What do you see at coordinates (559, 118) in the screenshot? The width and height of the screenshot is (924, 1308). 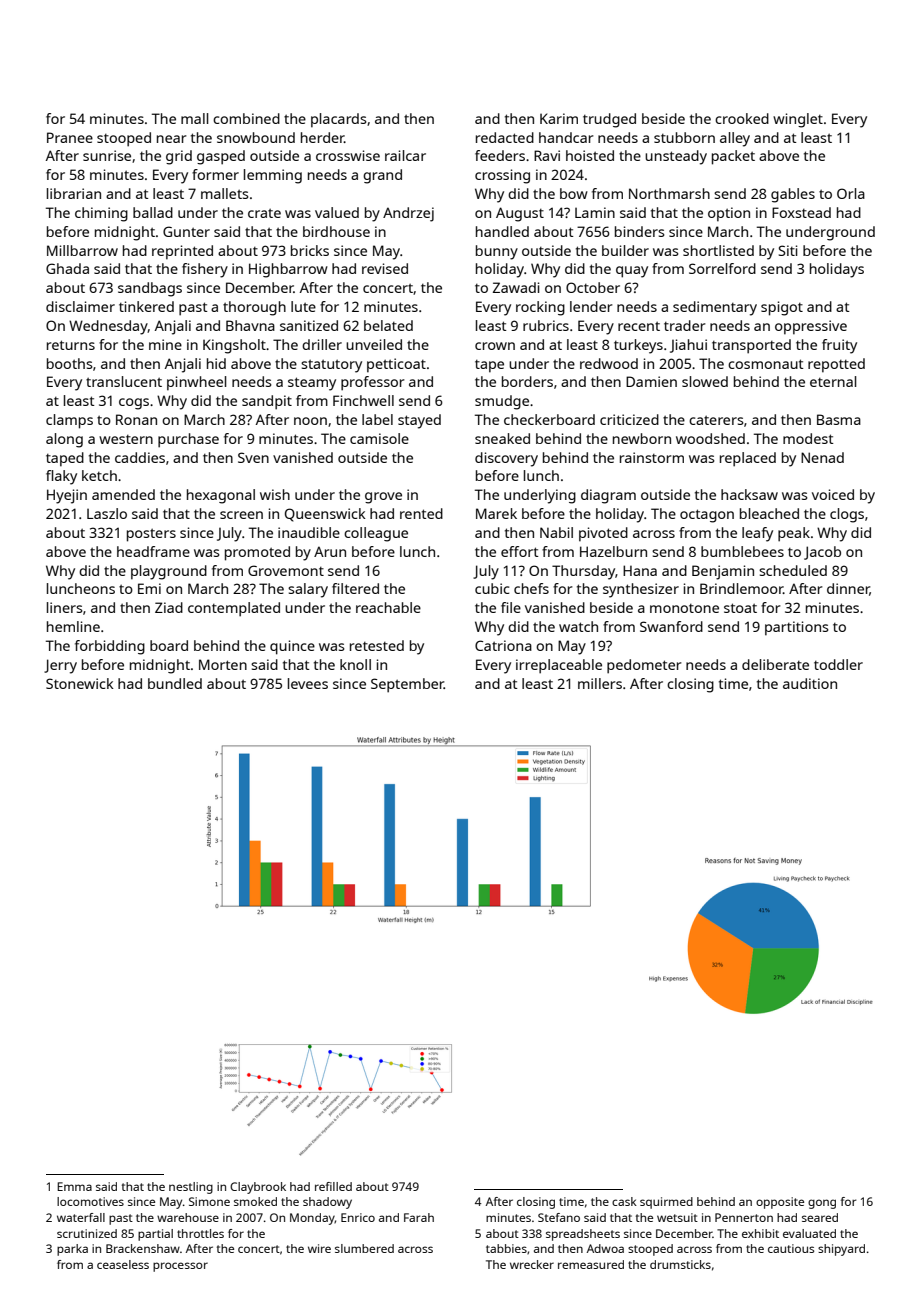 I see `Karim` at bounding box center [559, 118].
